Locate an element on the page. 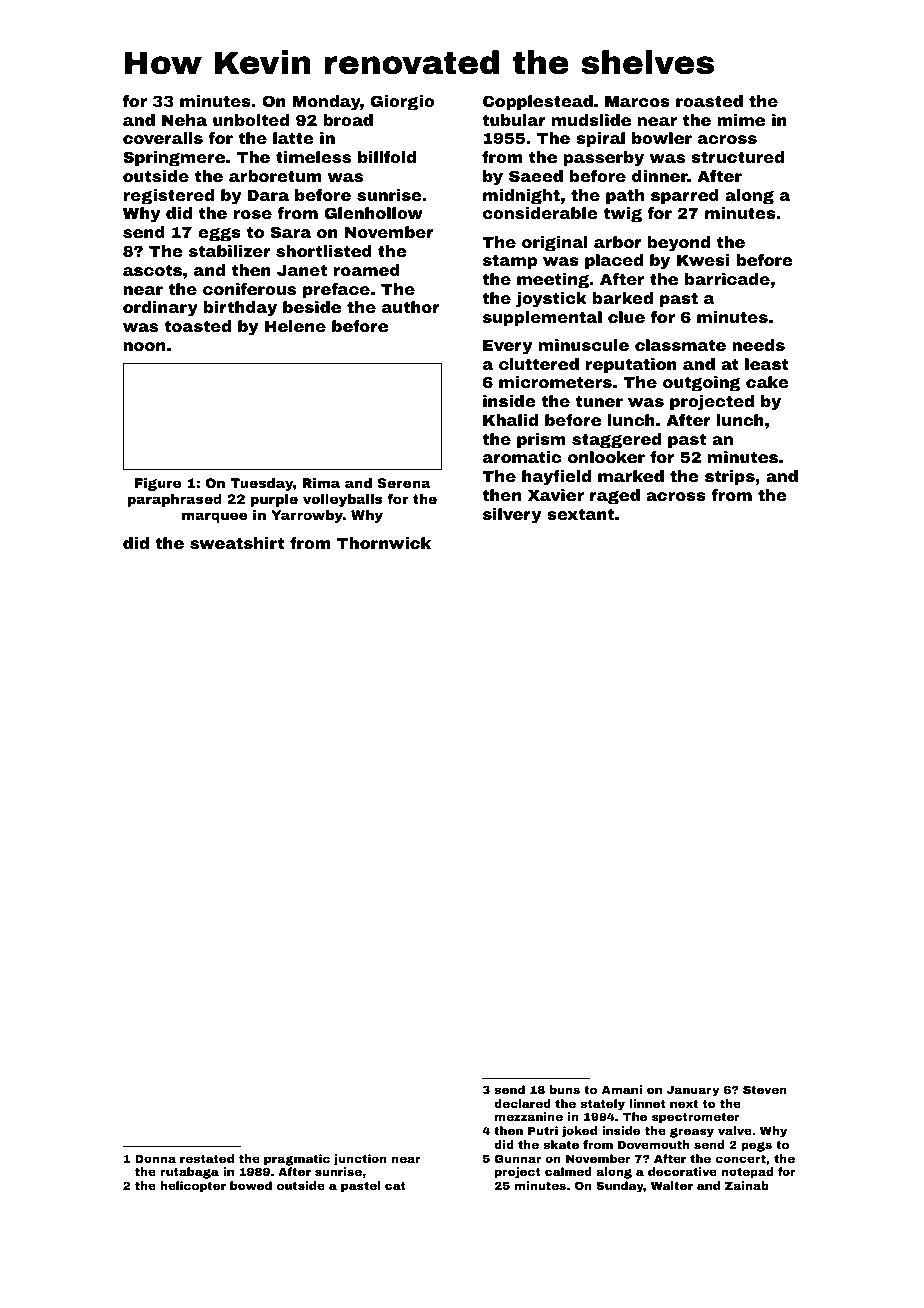 Image resolution: width=924 pixels, height=1308 pixels. declared is located at coordinates (522, 1103).
